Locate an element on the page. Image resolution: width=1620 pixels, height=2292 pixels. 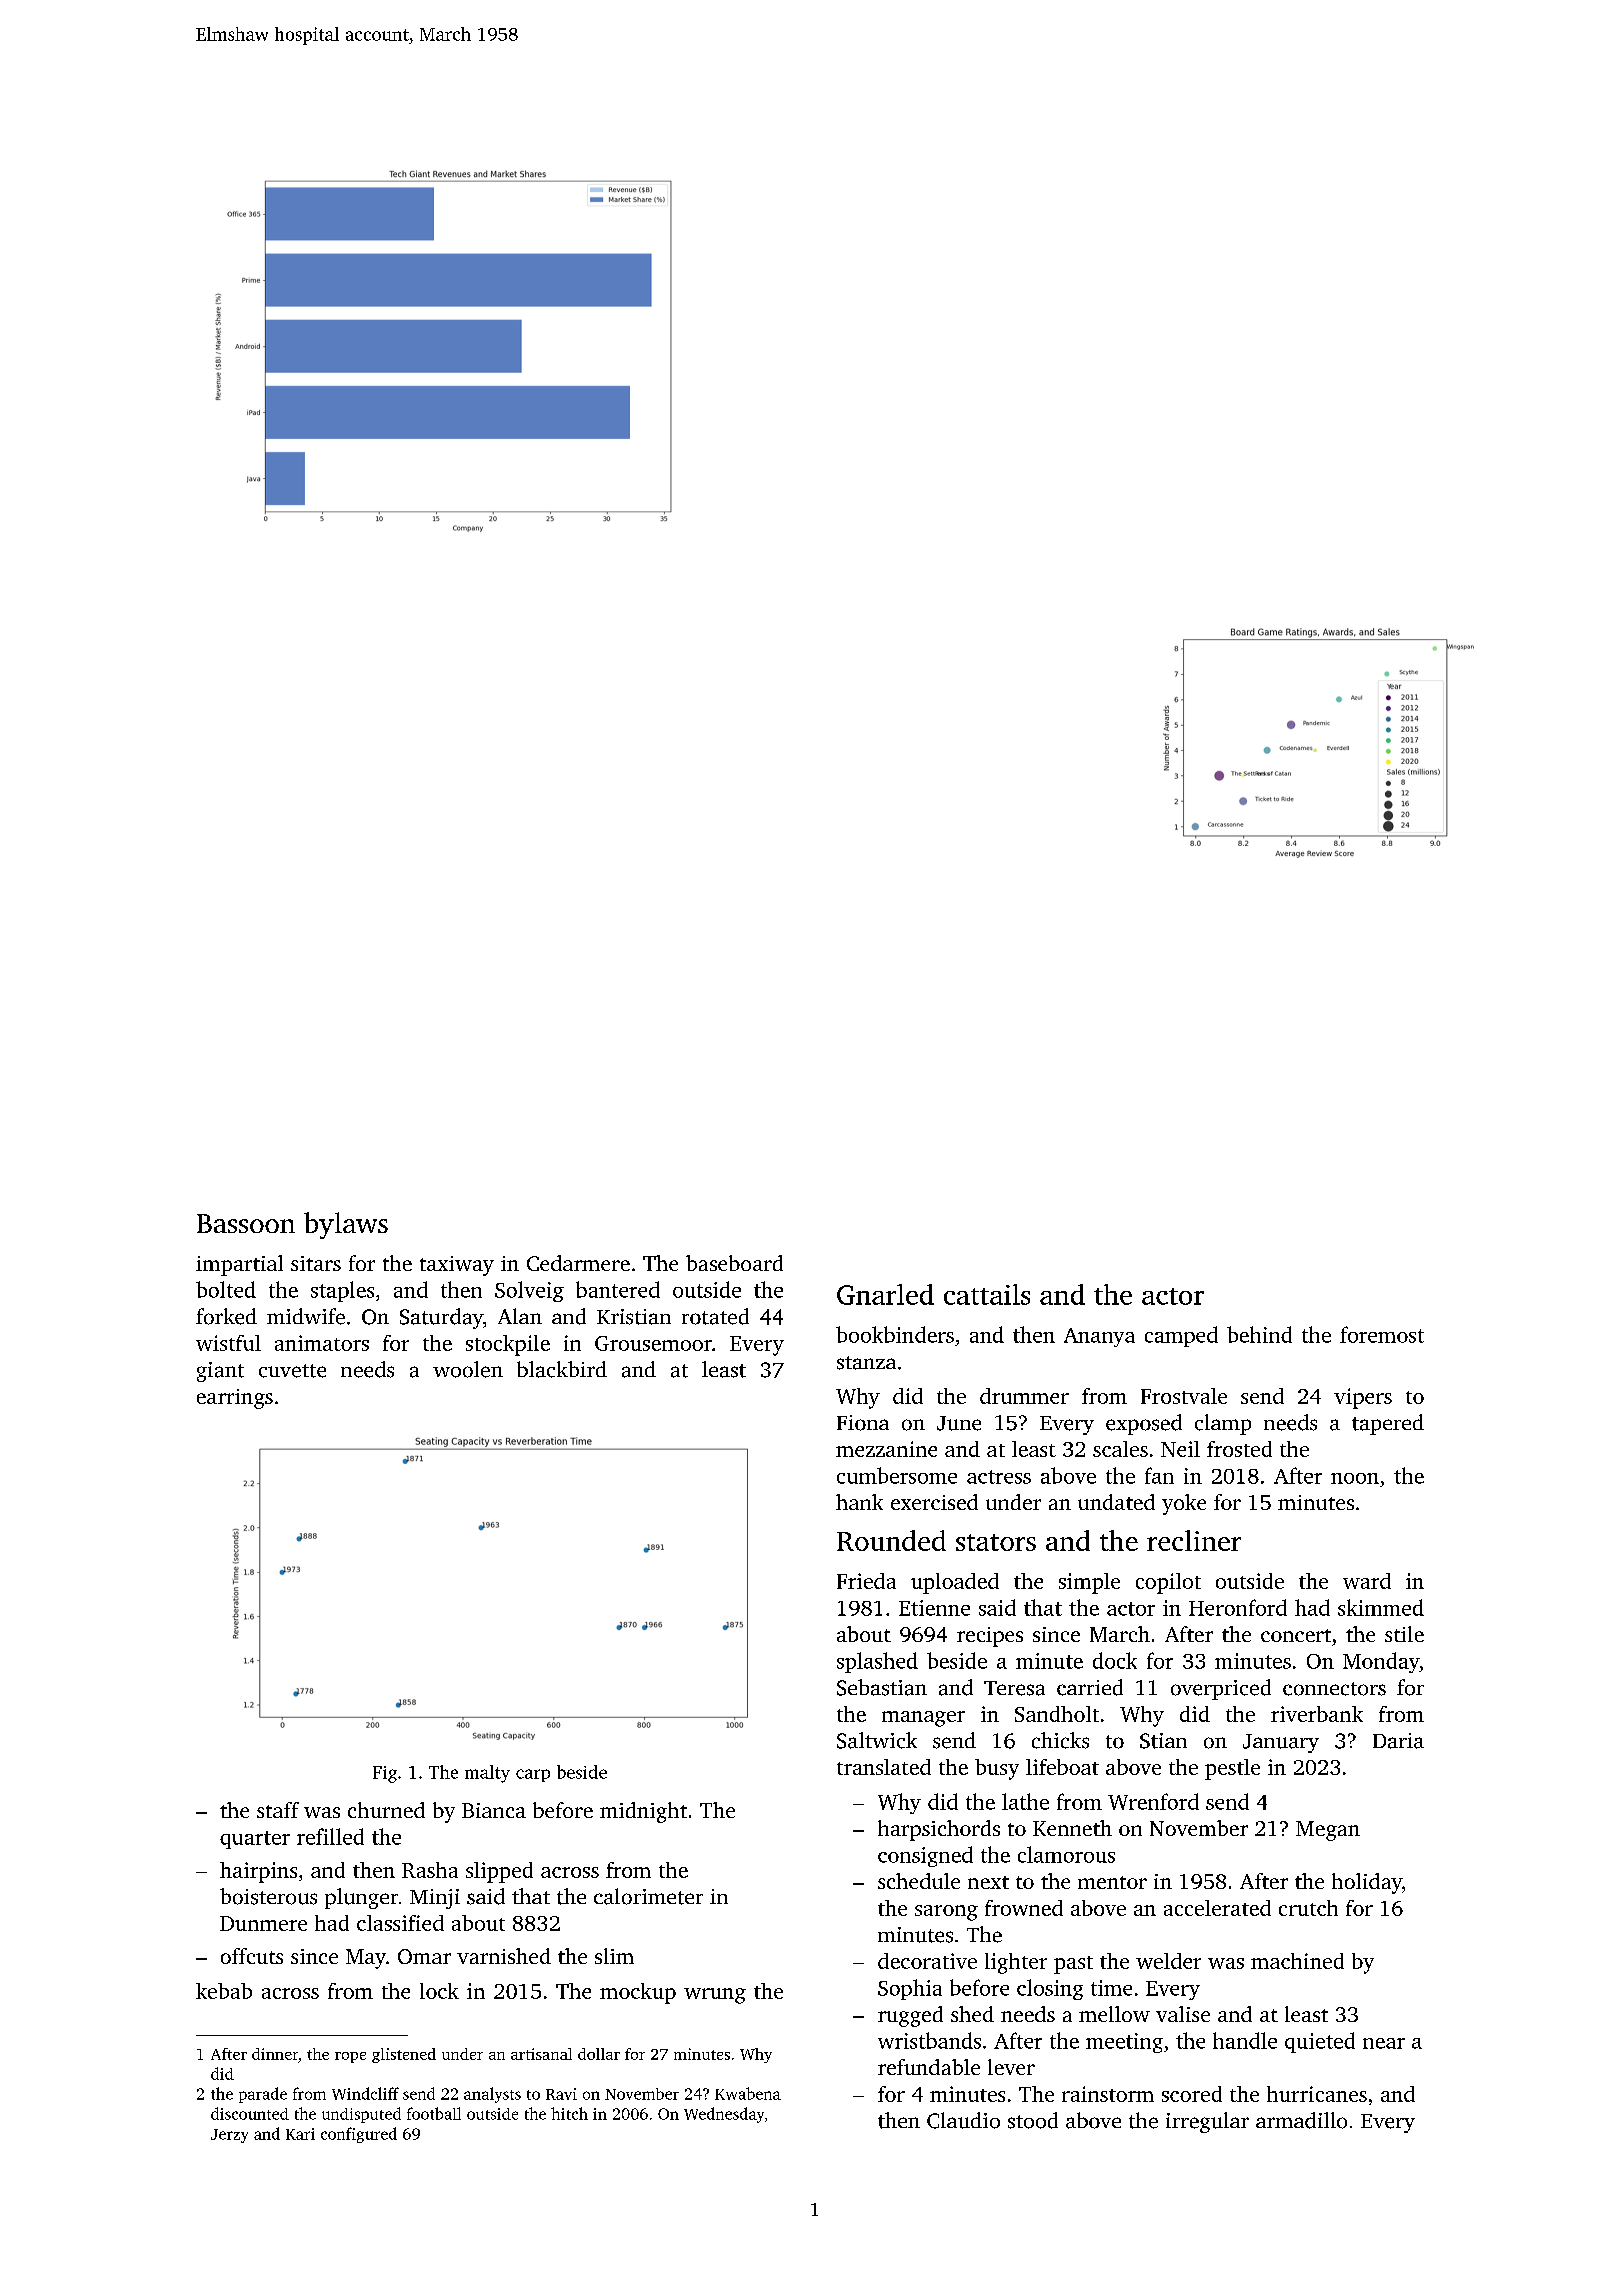
parade is located at coordinates (263, 2095).
